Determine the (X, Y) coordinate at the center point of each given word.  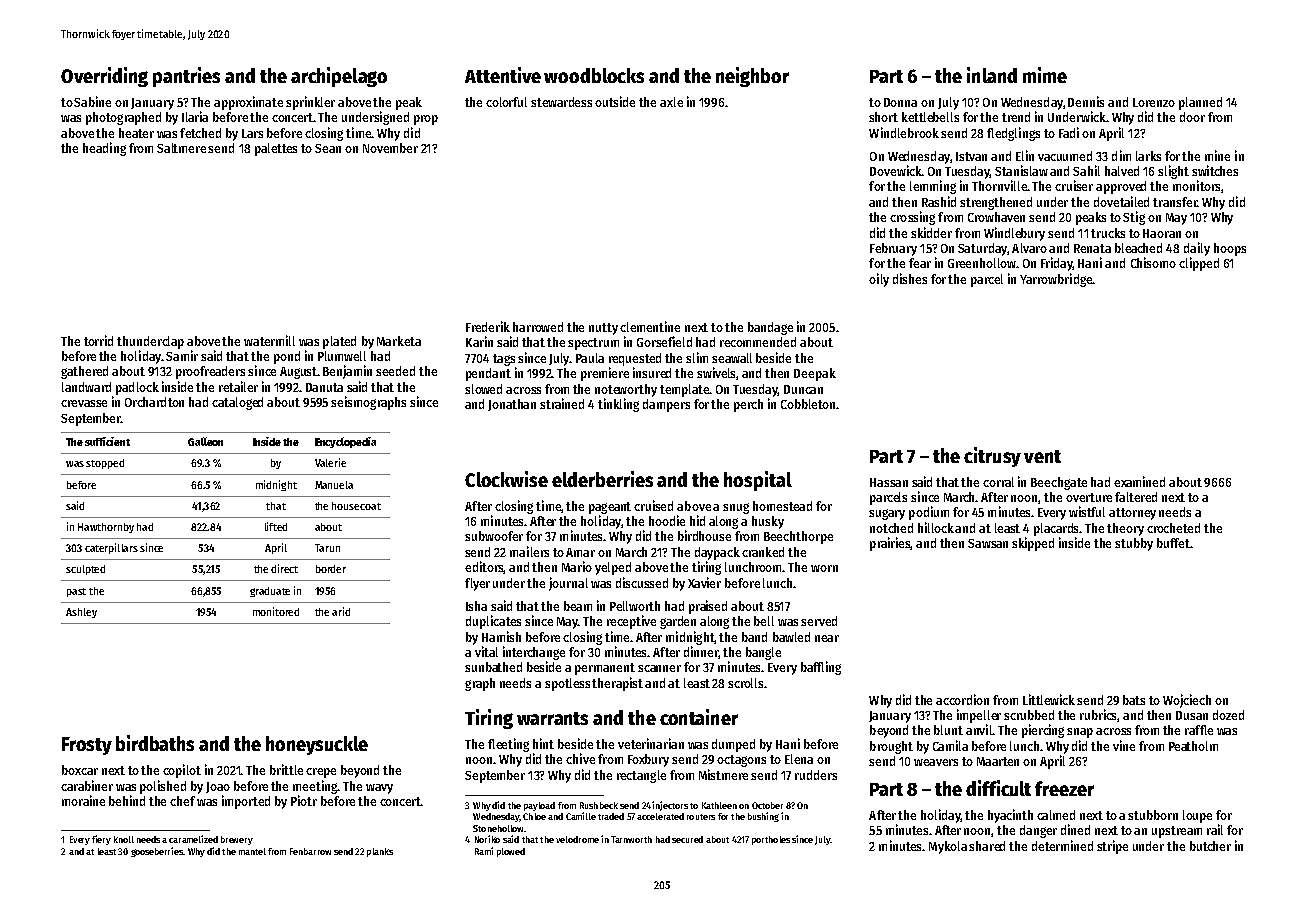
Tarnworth (631, 839)
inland (992, 75)
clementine (650, 326)
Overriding (104, 77)
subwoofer (494, 536)
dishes (910, 278)
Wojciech (1187, 701)
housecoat (356, 506)
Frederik (488, 326)
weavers (936, 762)
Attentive (503, 75)
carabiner (87, 785)
